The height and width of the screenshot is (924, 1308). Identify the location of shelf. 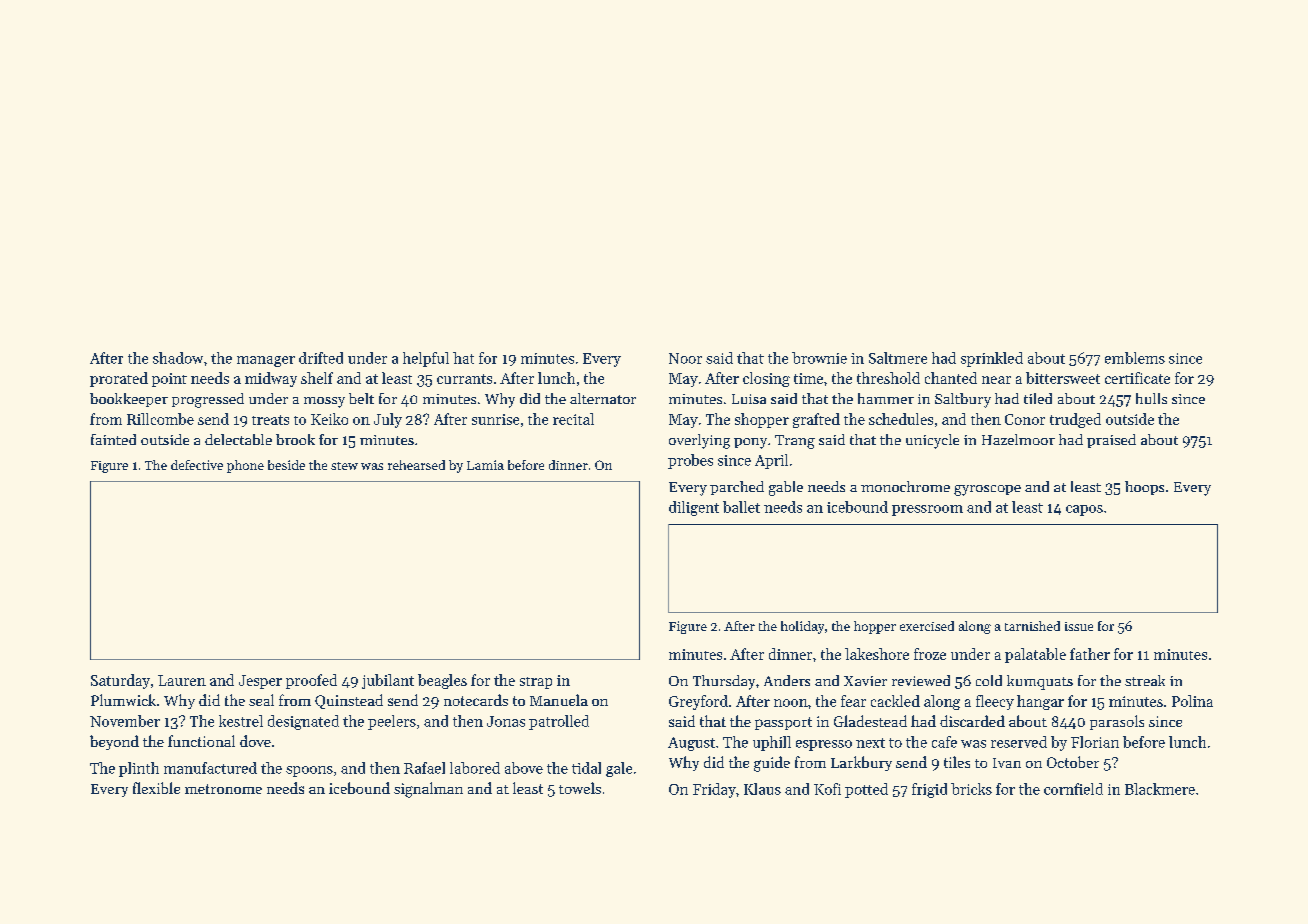
(317, 378).
